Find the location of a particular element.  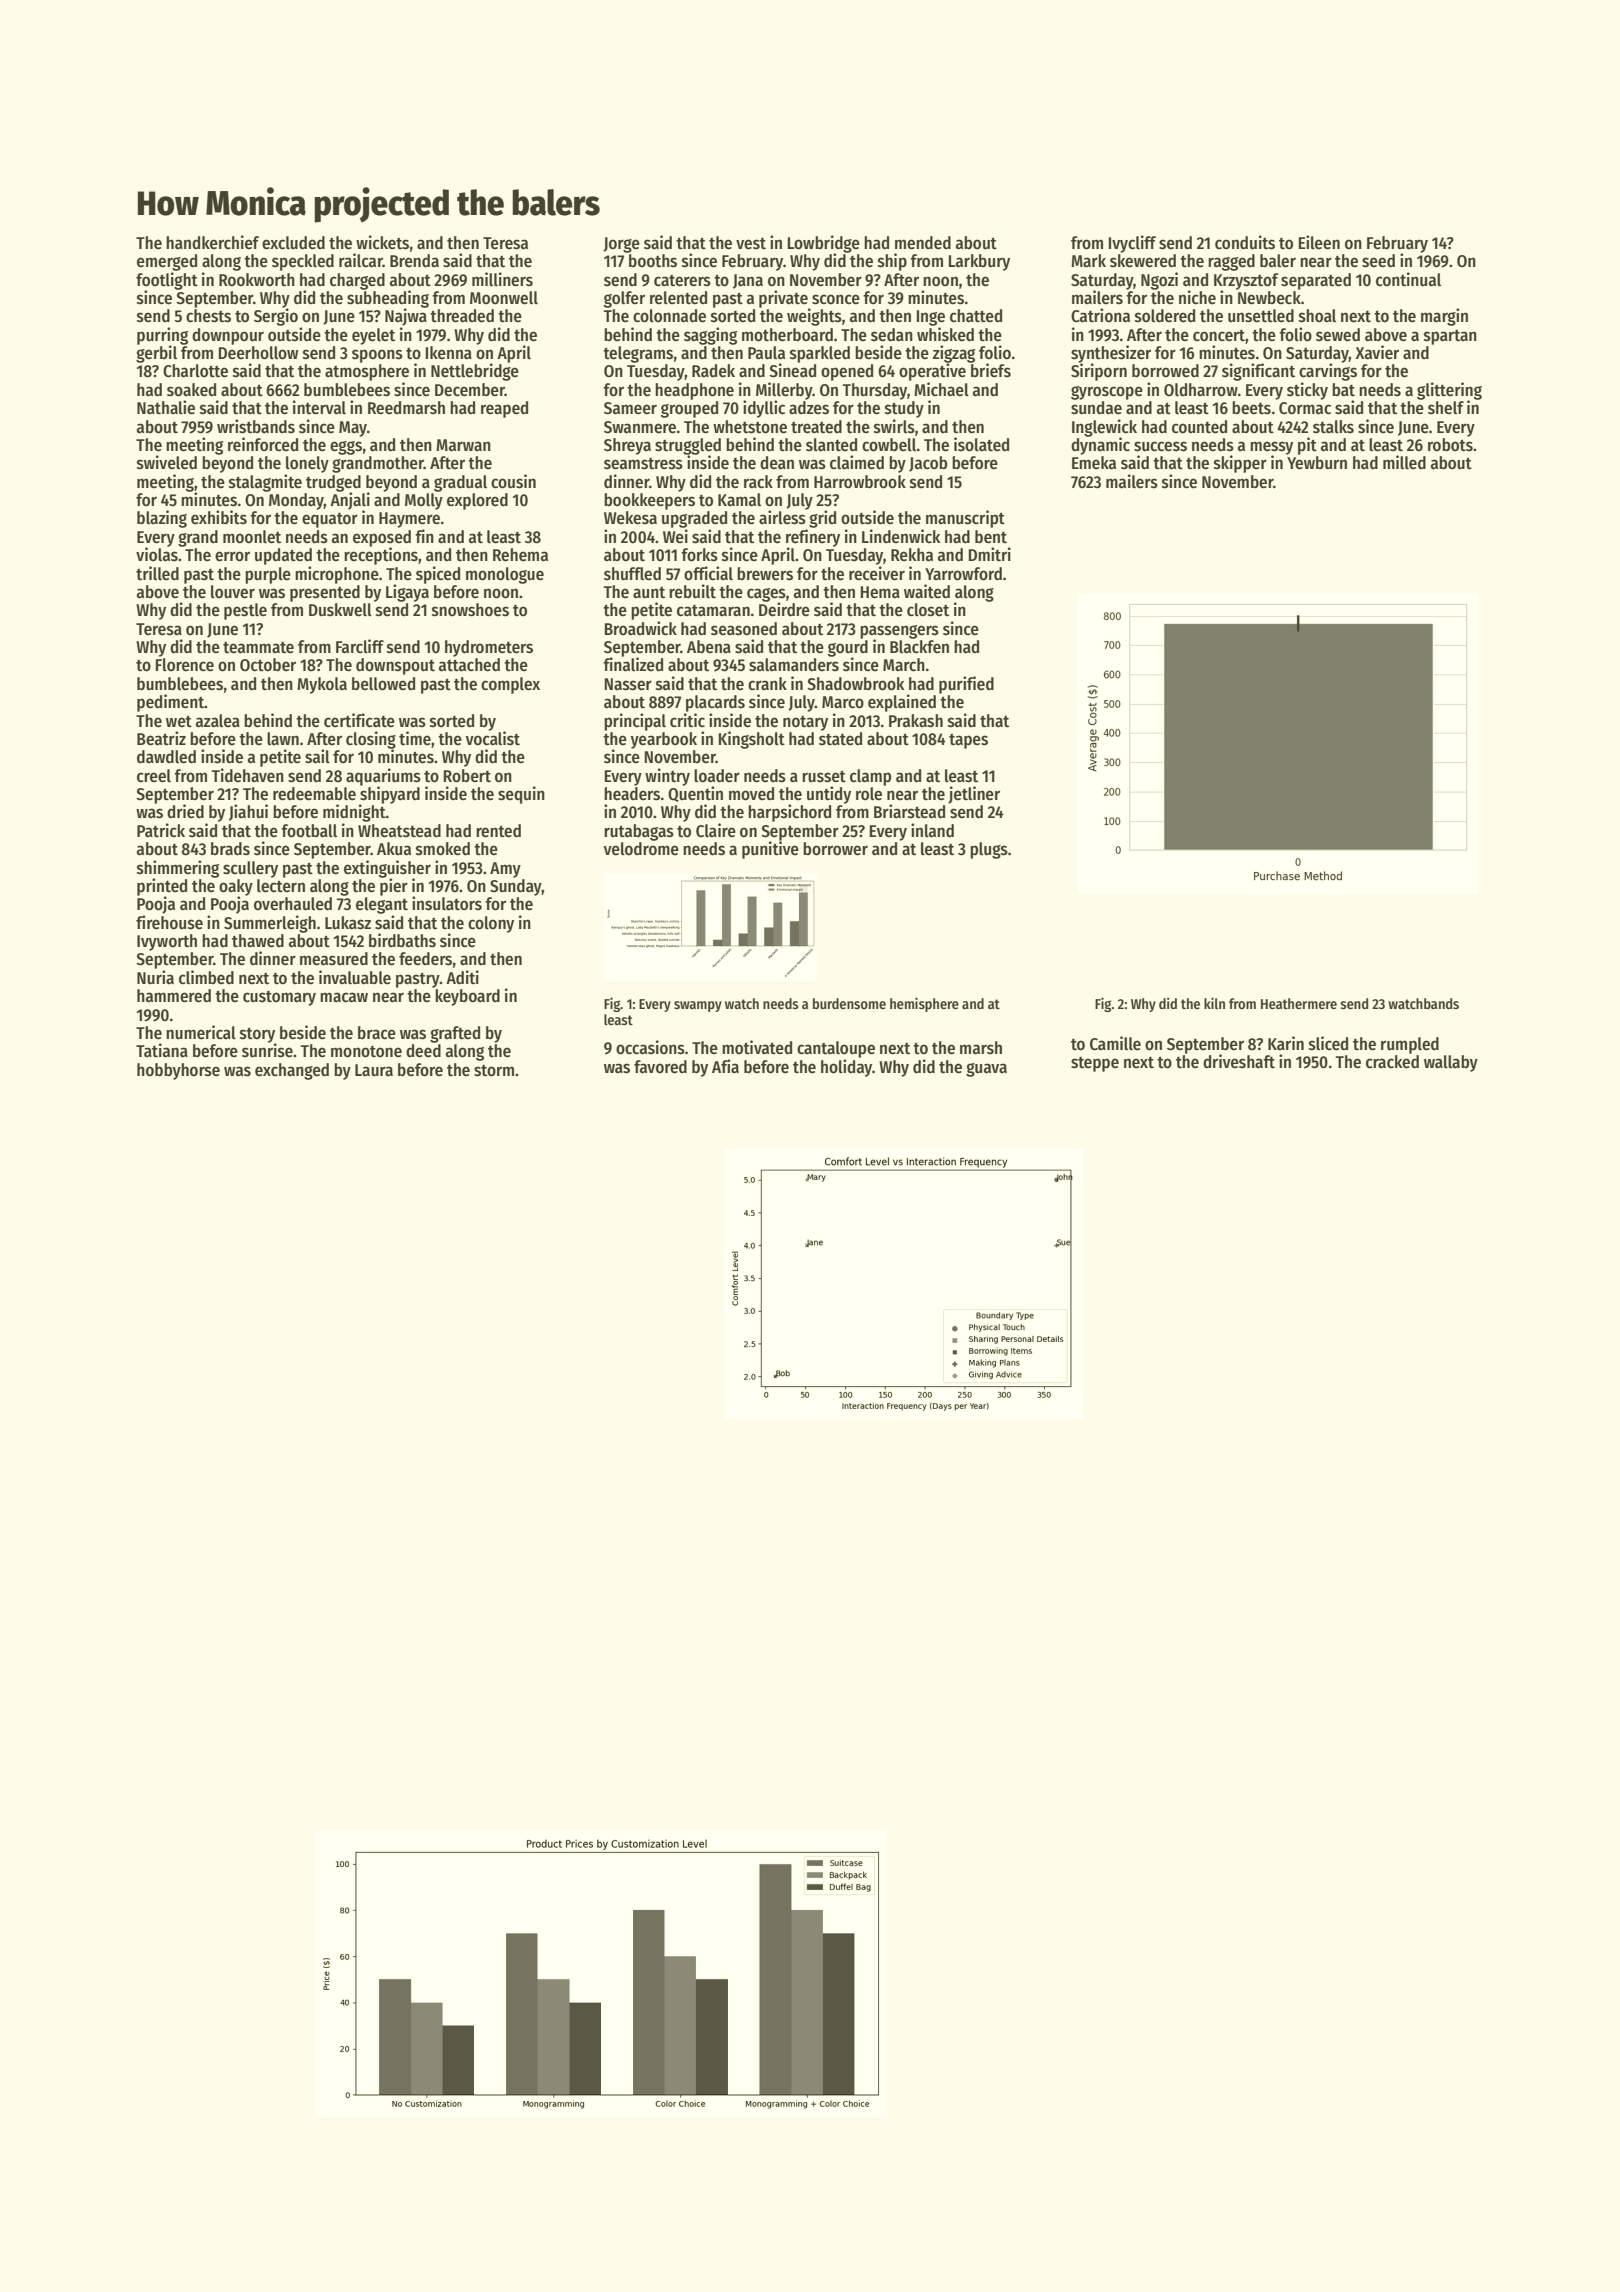

purring is located at coordinates (162, 336).
